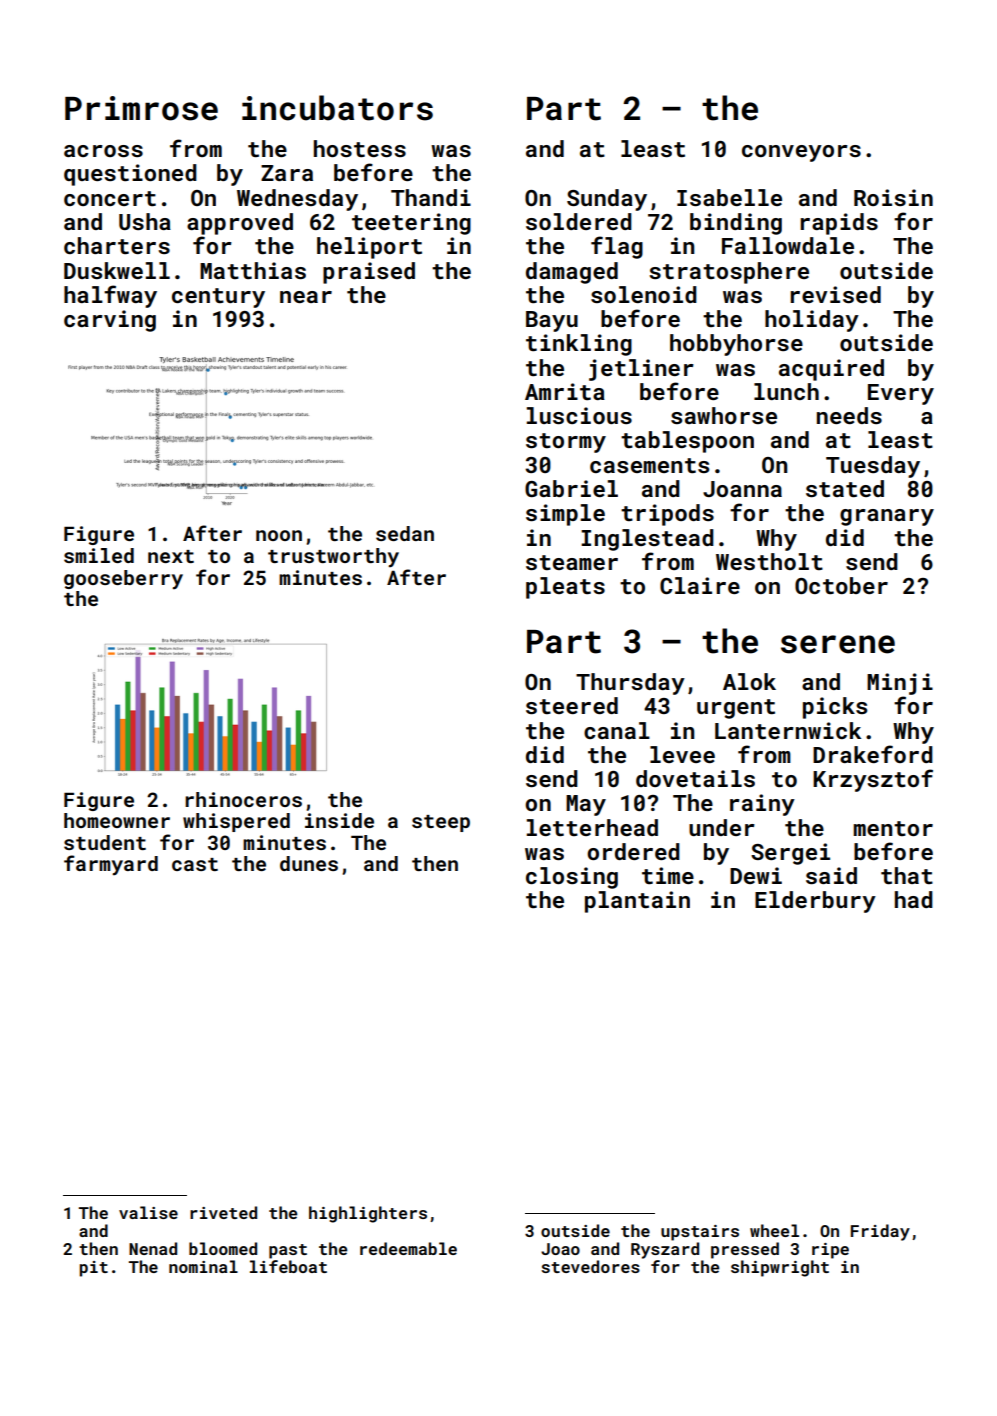  Describe the element at coordinates (572, 705) in the screenshot. I see `steered` at that location.
